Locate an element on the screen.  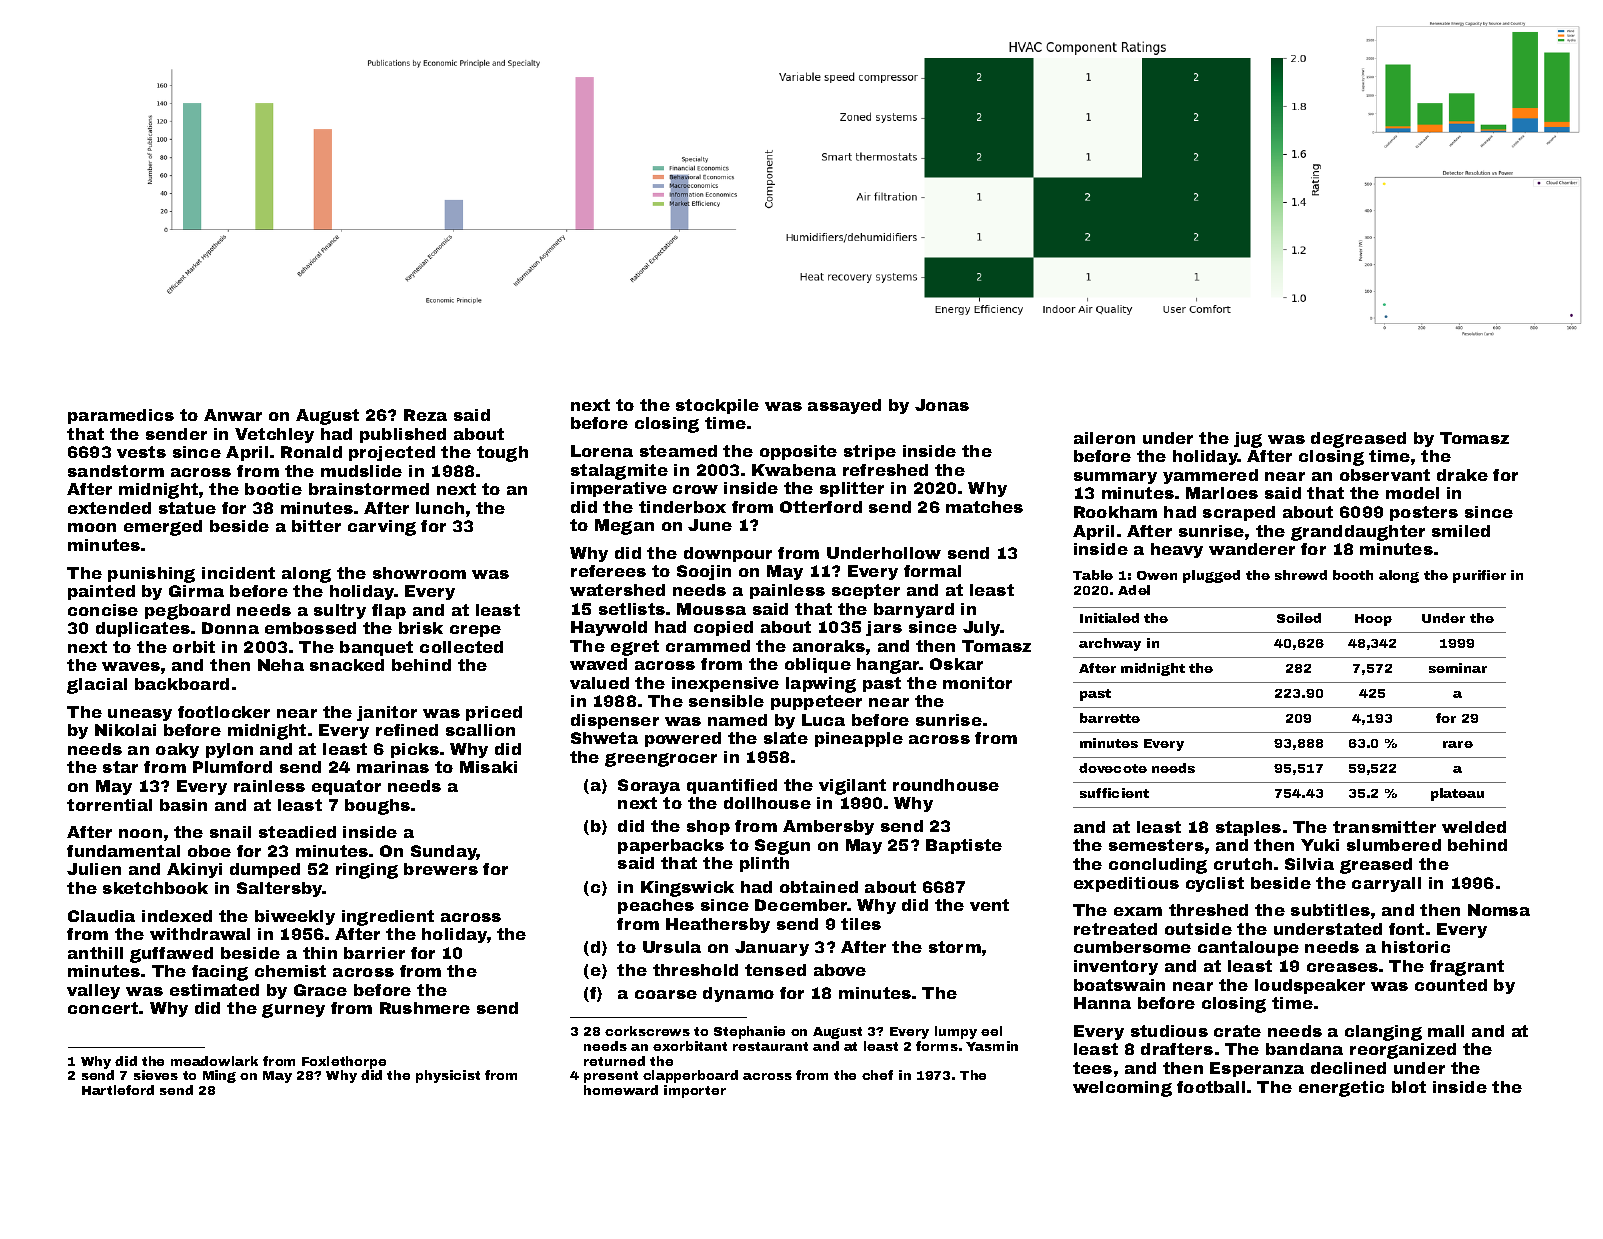
Hartleford is located at coordinates (118, 1090).
